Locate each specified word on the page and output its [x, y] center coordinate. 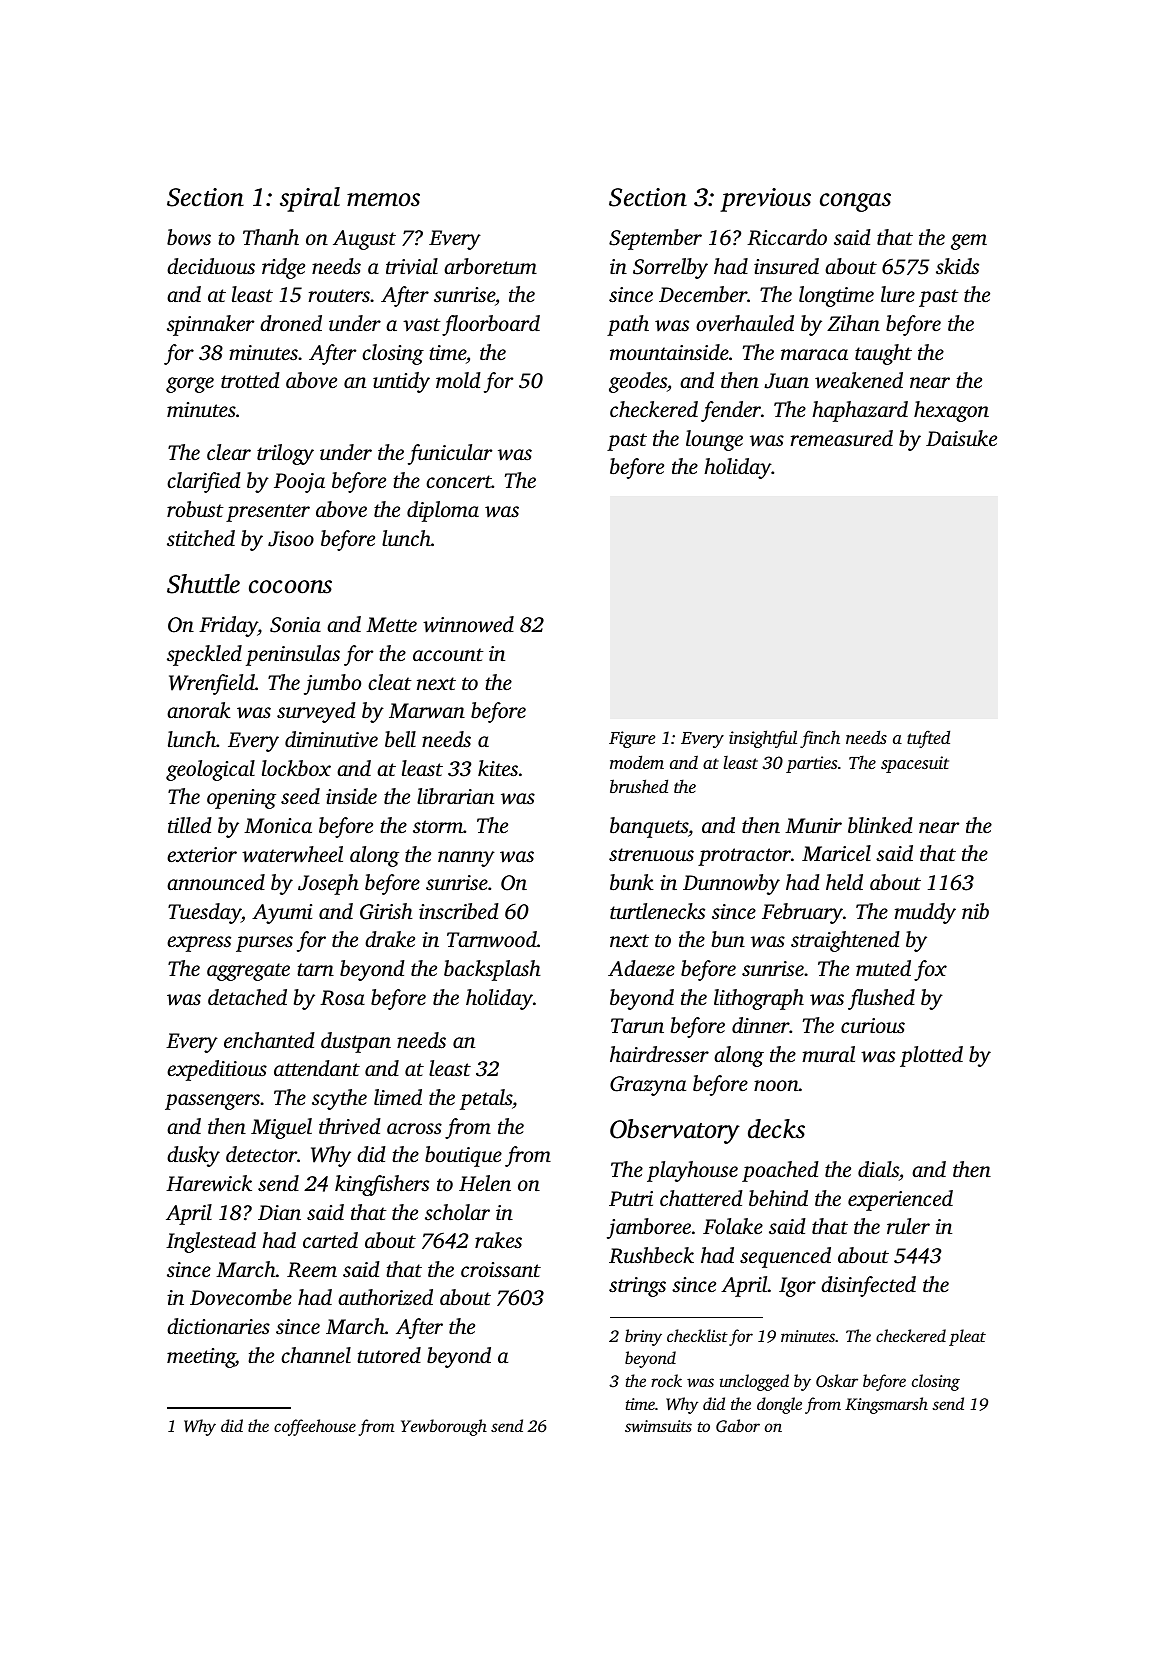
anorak [199, 710]
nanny [466, 859]
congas [855, 202]
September [655, 239]
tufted [928, 739]
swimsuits [658, 1426]
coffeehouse [315, 1427]
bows [189, 237]
